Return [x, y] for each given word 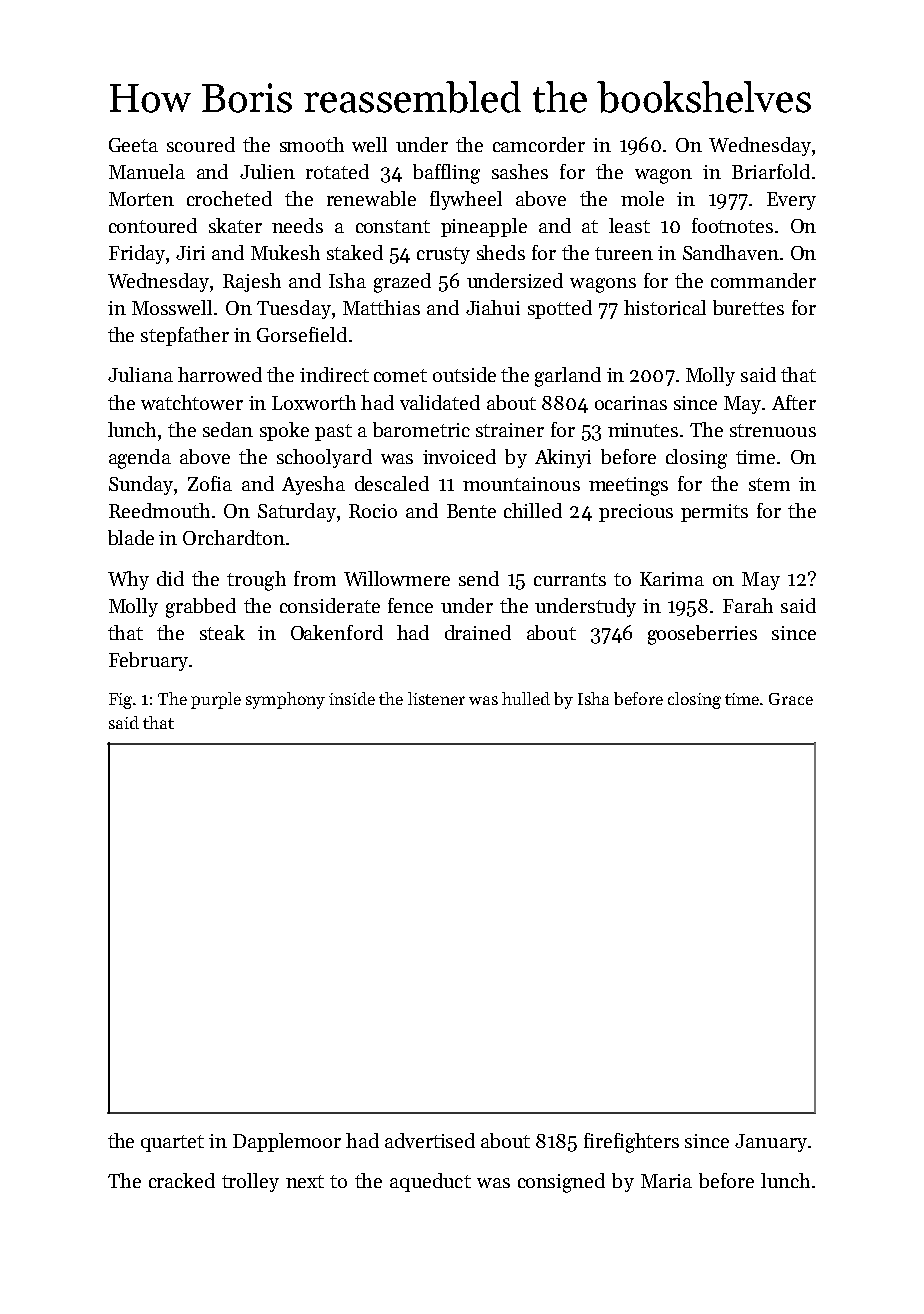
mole [642, 198]
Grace [791, 699]
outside [464, 374]
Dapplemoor [287, 1142]
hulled [526, 698]
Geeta [133, 145]
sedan [228, 429]
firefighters [631, 1143]
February [148, 661]
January [771, 1143]
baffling [446, 174]
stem [769, 484]
